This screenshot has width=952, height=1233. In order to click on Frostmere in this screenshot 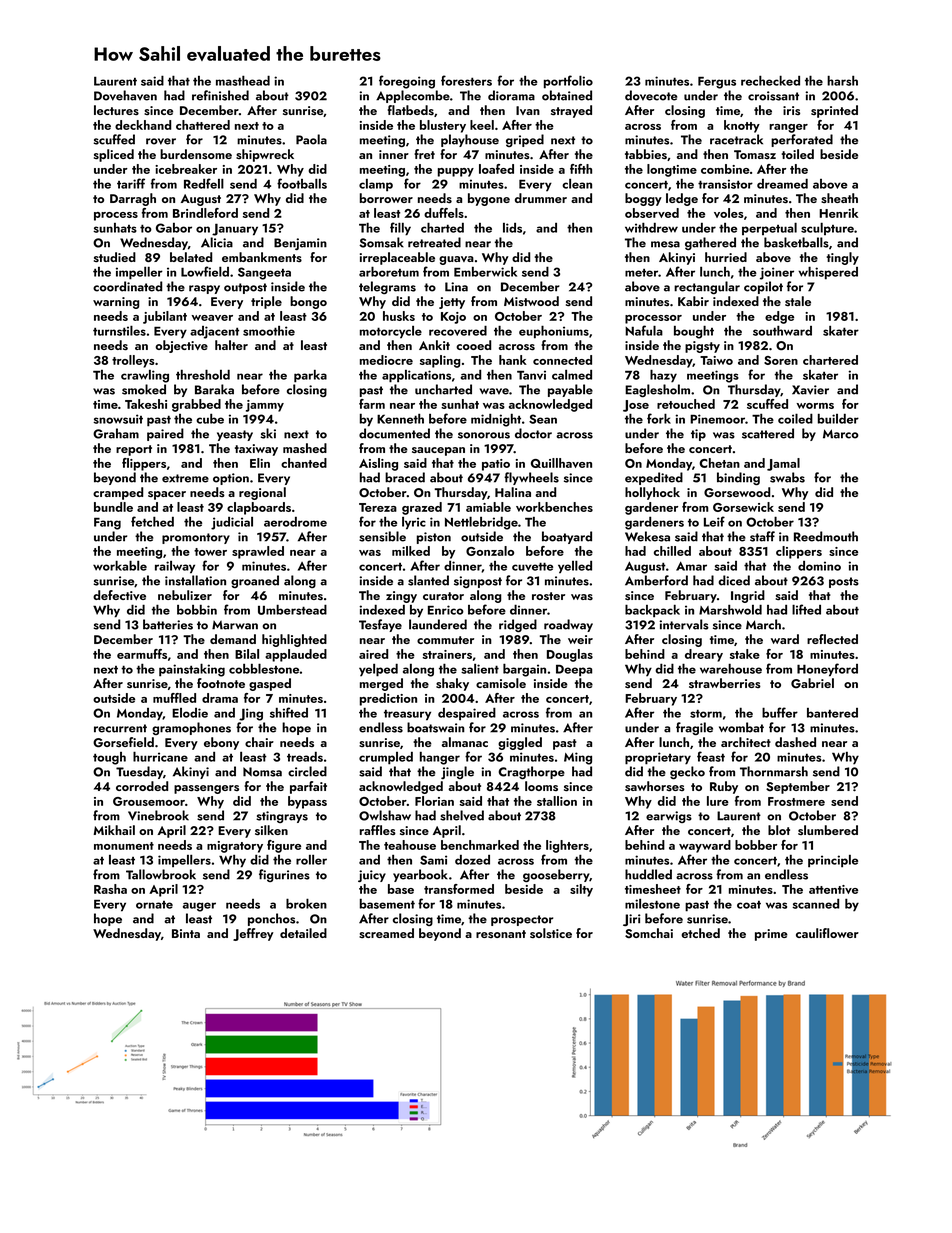, I will do `click(796, 801)`.
